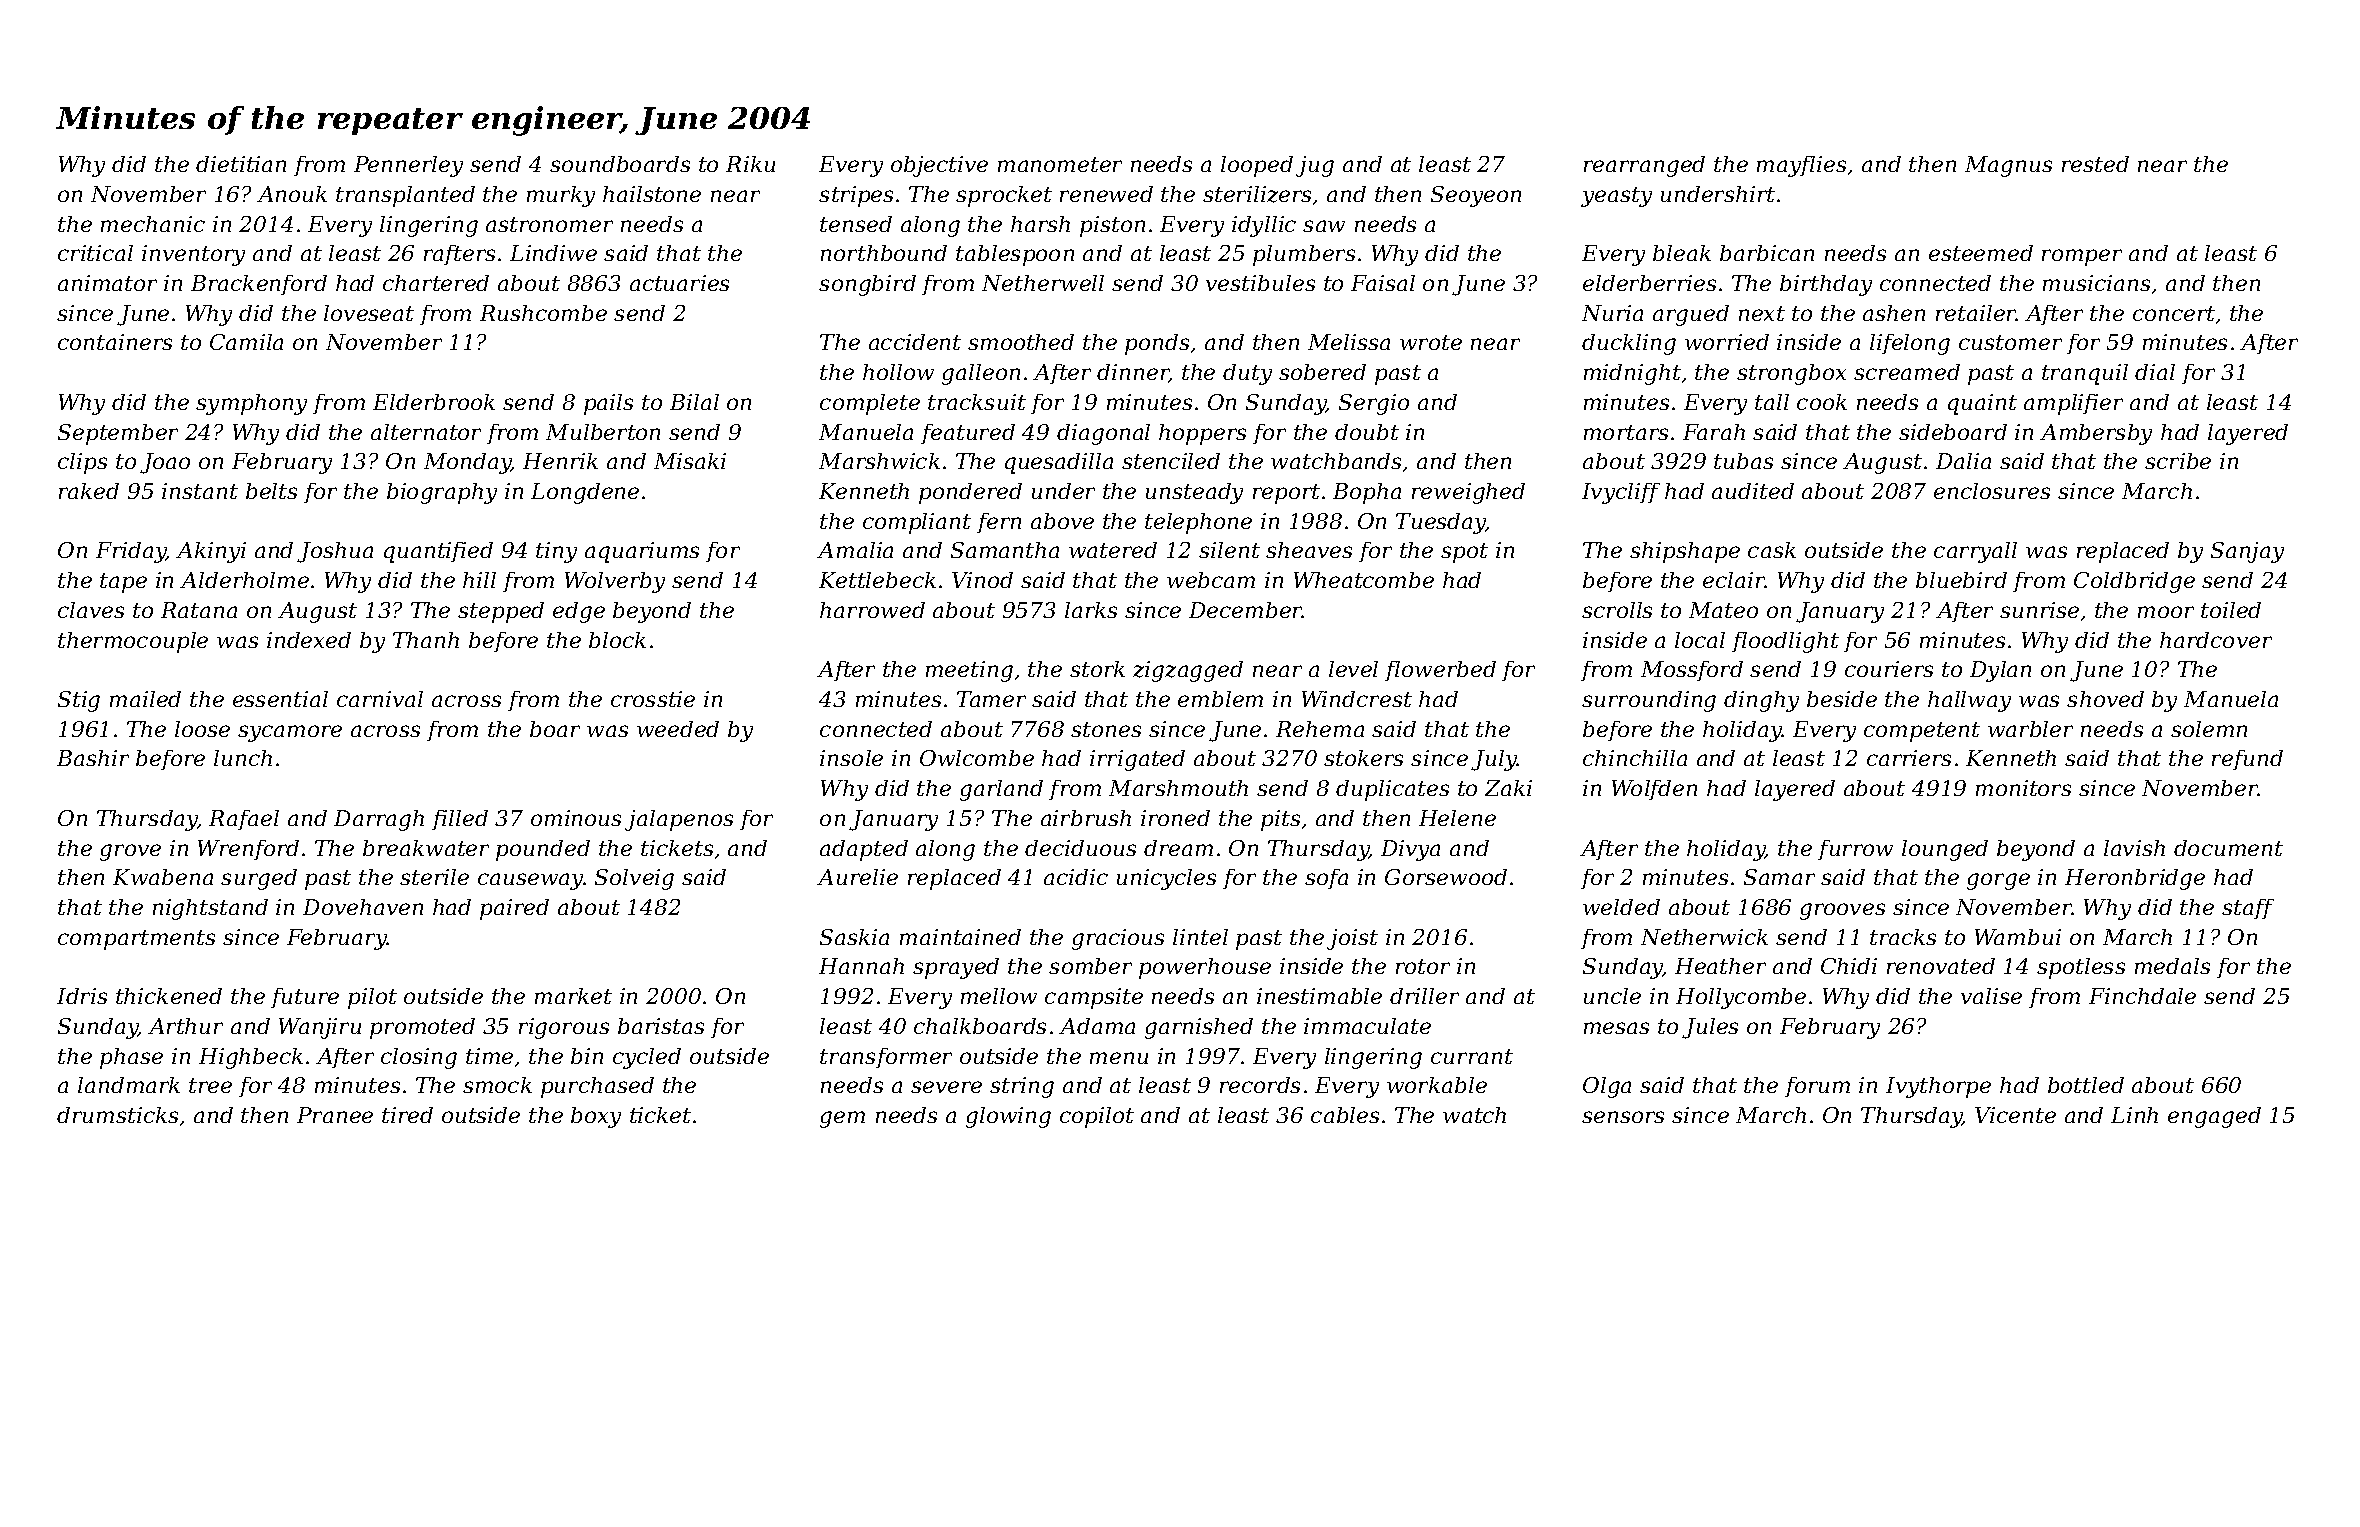 The width and height of the page is (2360, 1527). Describe the element at coordinates (2155, 372) in the page. I see `dial` at that location.
